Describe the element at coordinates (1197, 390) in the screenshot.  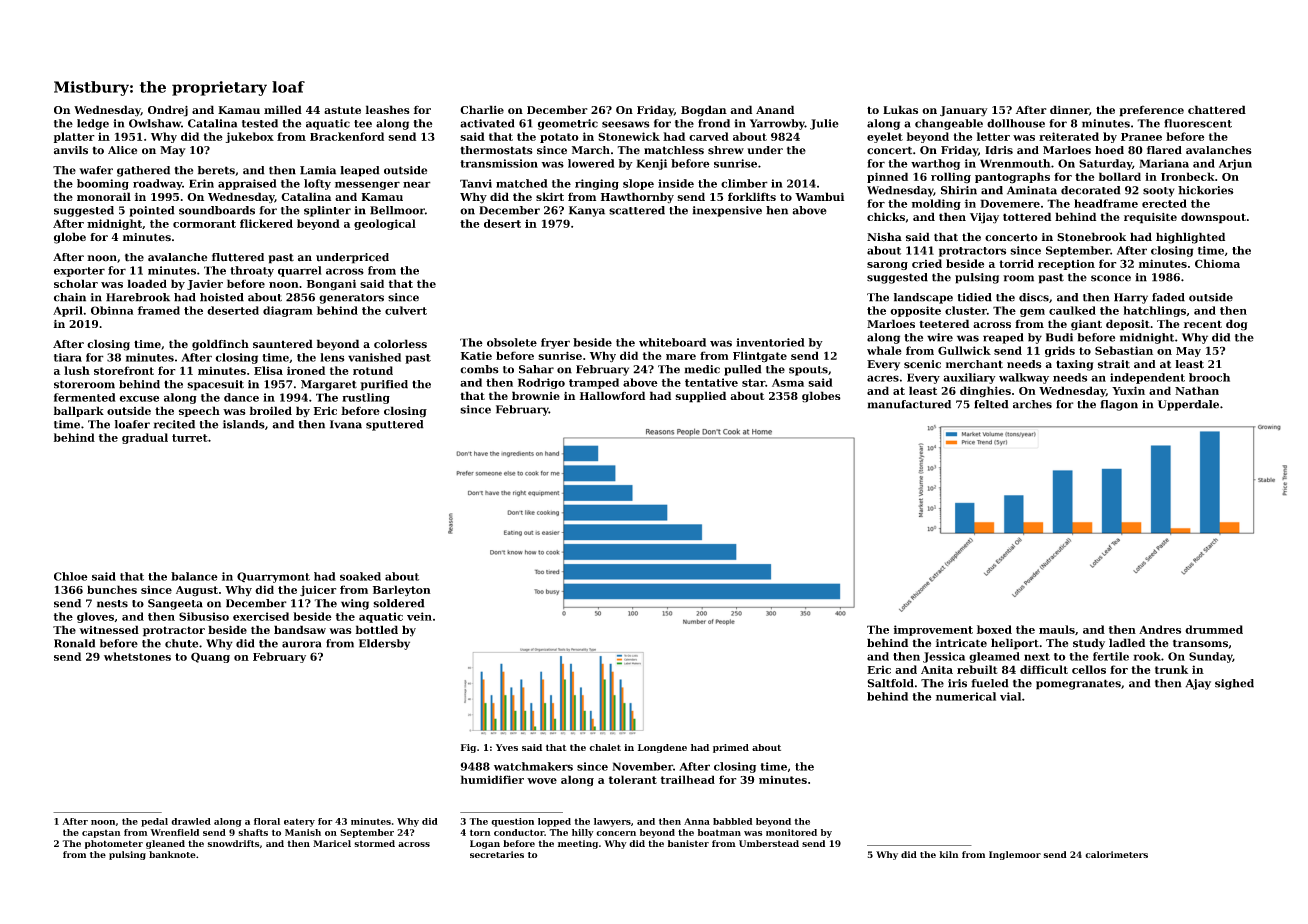
I see `Nathan` at that location.
